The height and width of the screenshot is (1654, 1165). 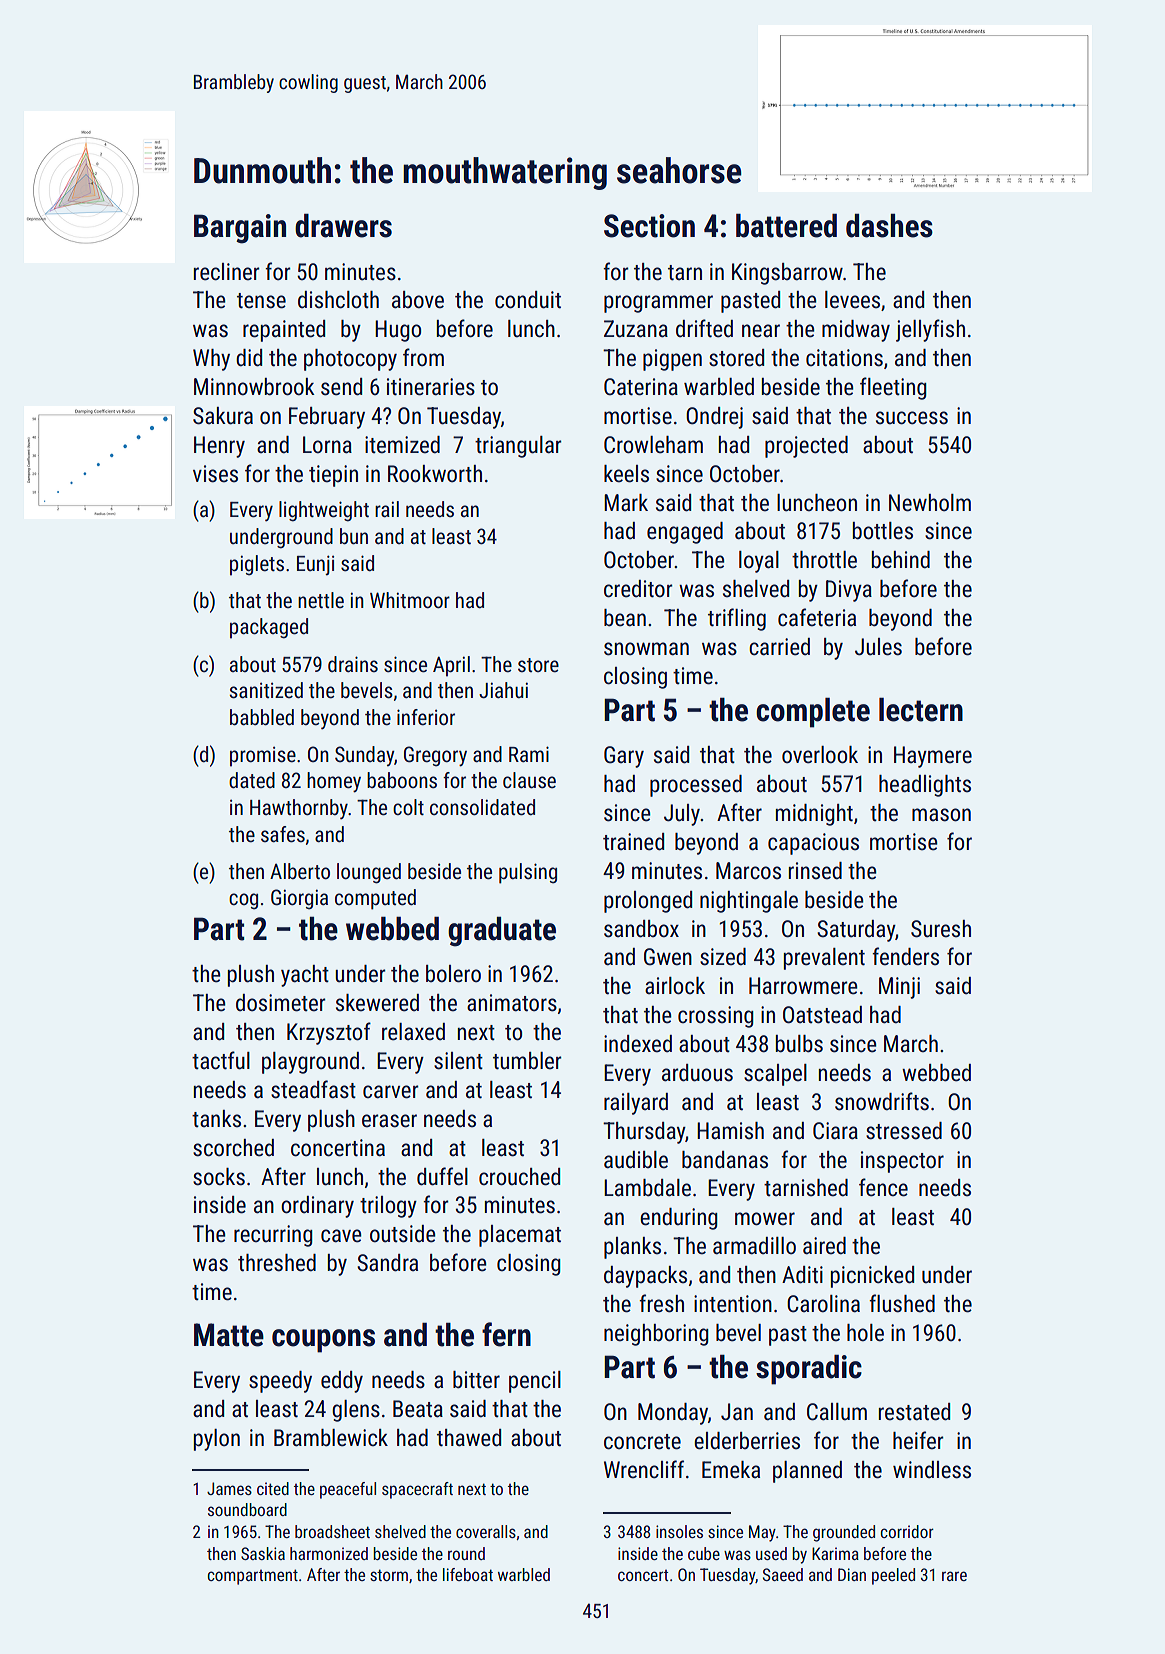 I want to click on coveralls, so click(x=486, y=1531).
